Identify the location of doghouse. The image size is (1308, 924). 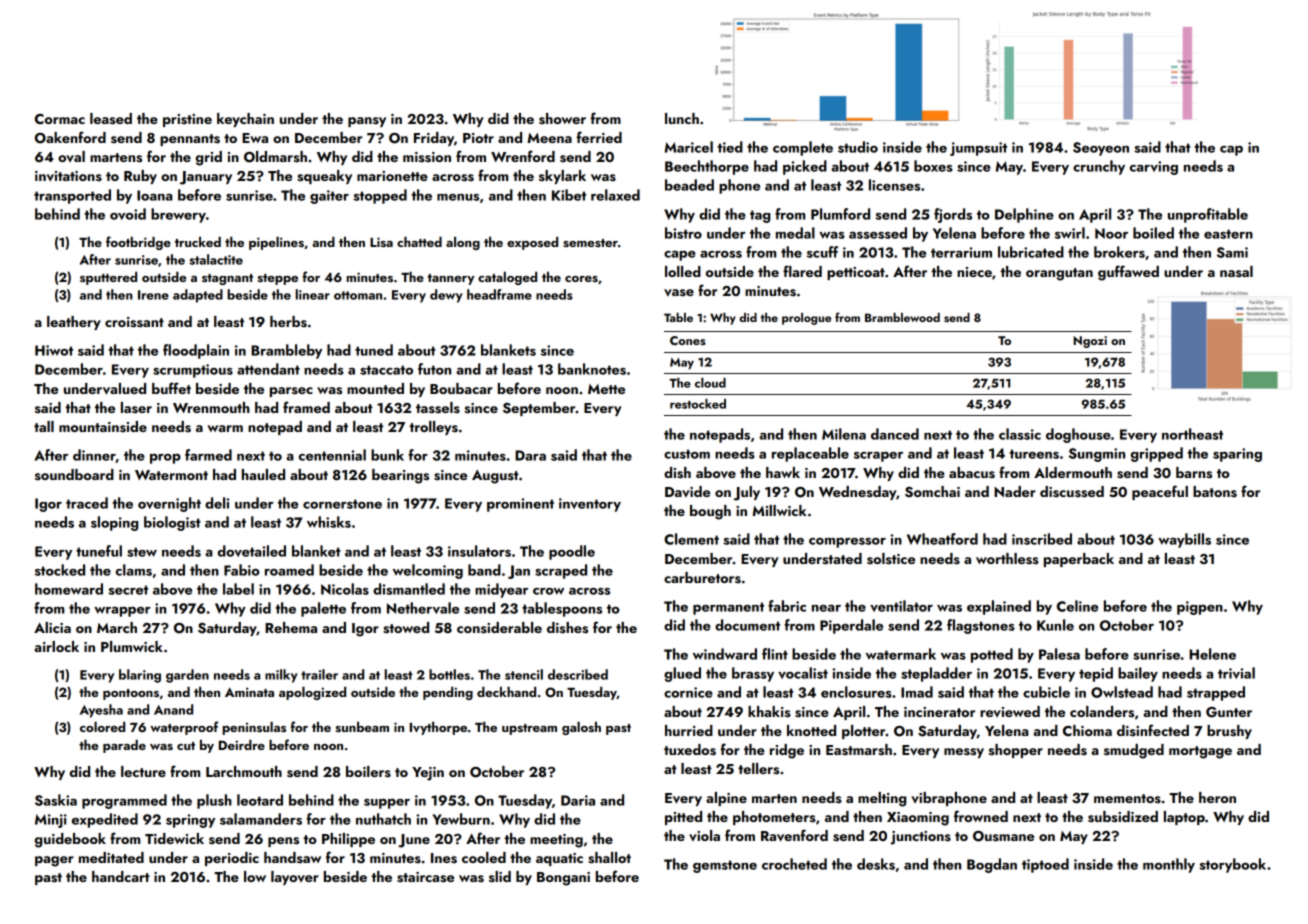
(1078, 435).
